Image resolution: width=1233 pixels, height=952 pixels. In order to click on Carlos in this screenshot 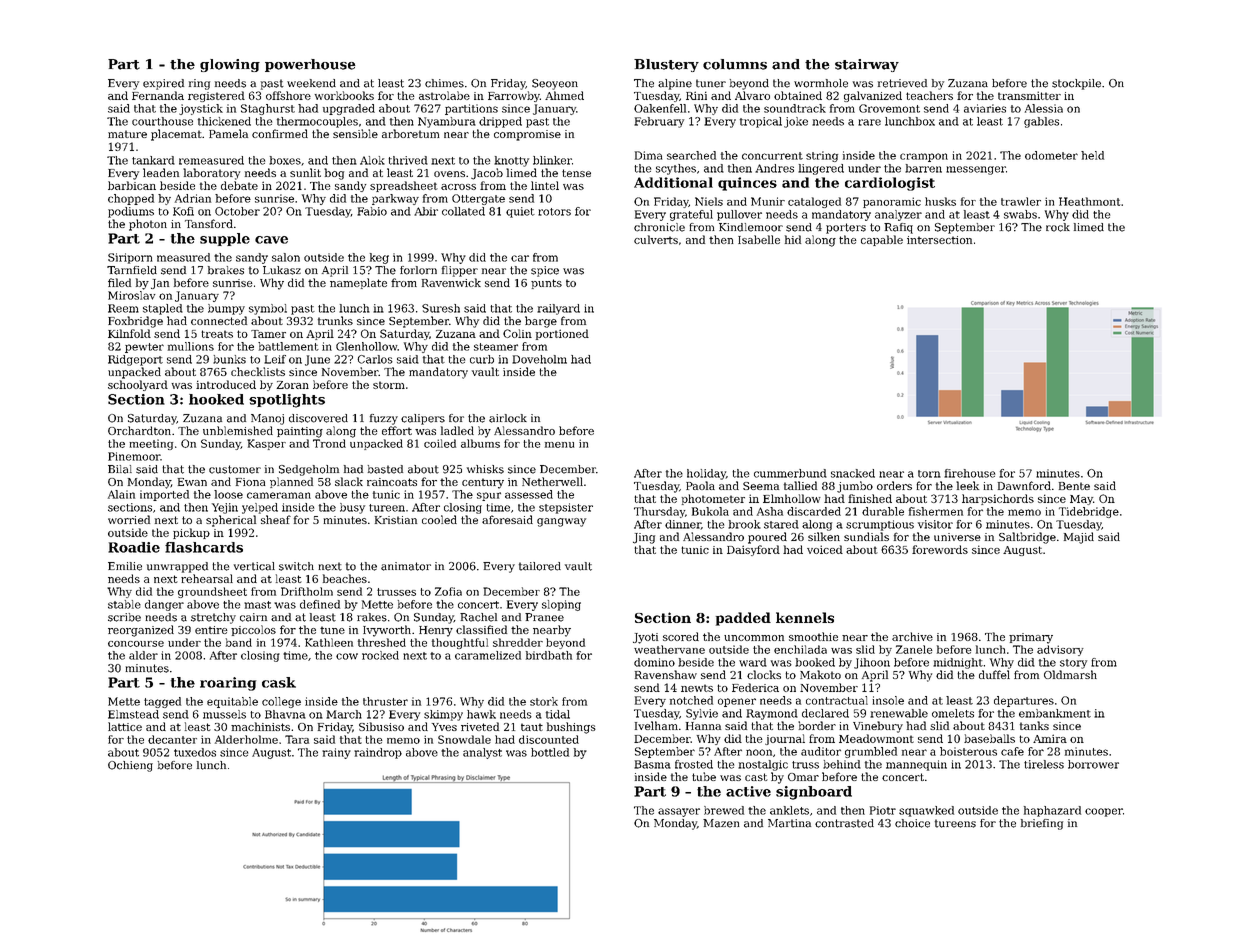, I will do `click(375, 359)`.
